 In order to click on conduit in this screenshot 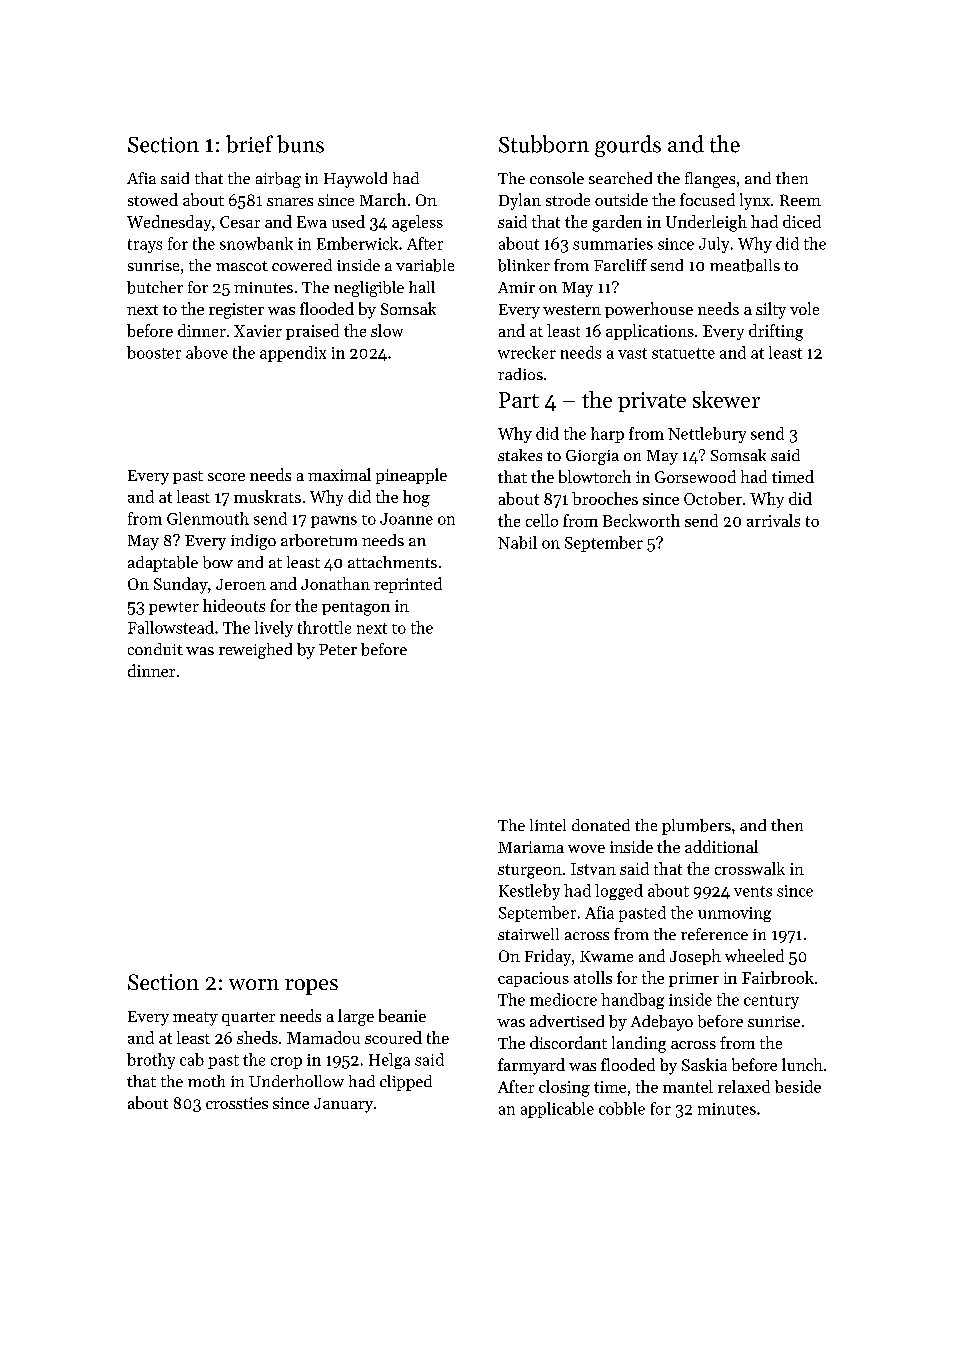, I will do `click(155, 649)`.
